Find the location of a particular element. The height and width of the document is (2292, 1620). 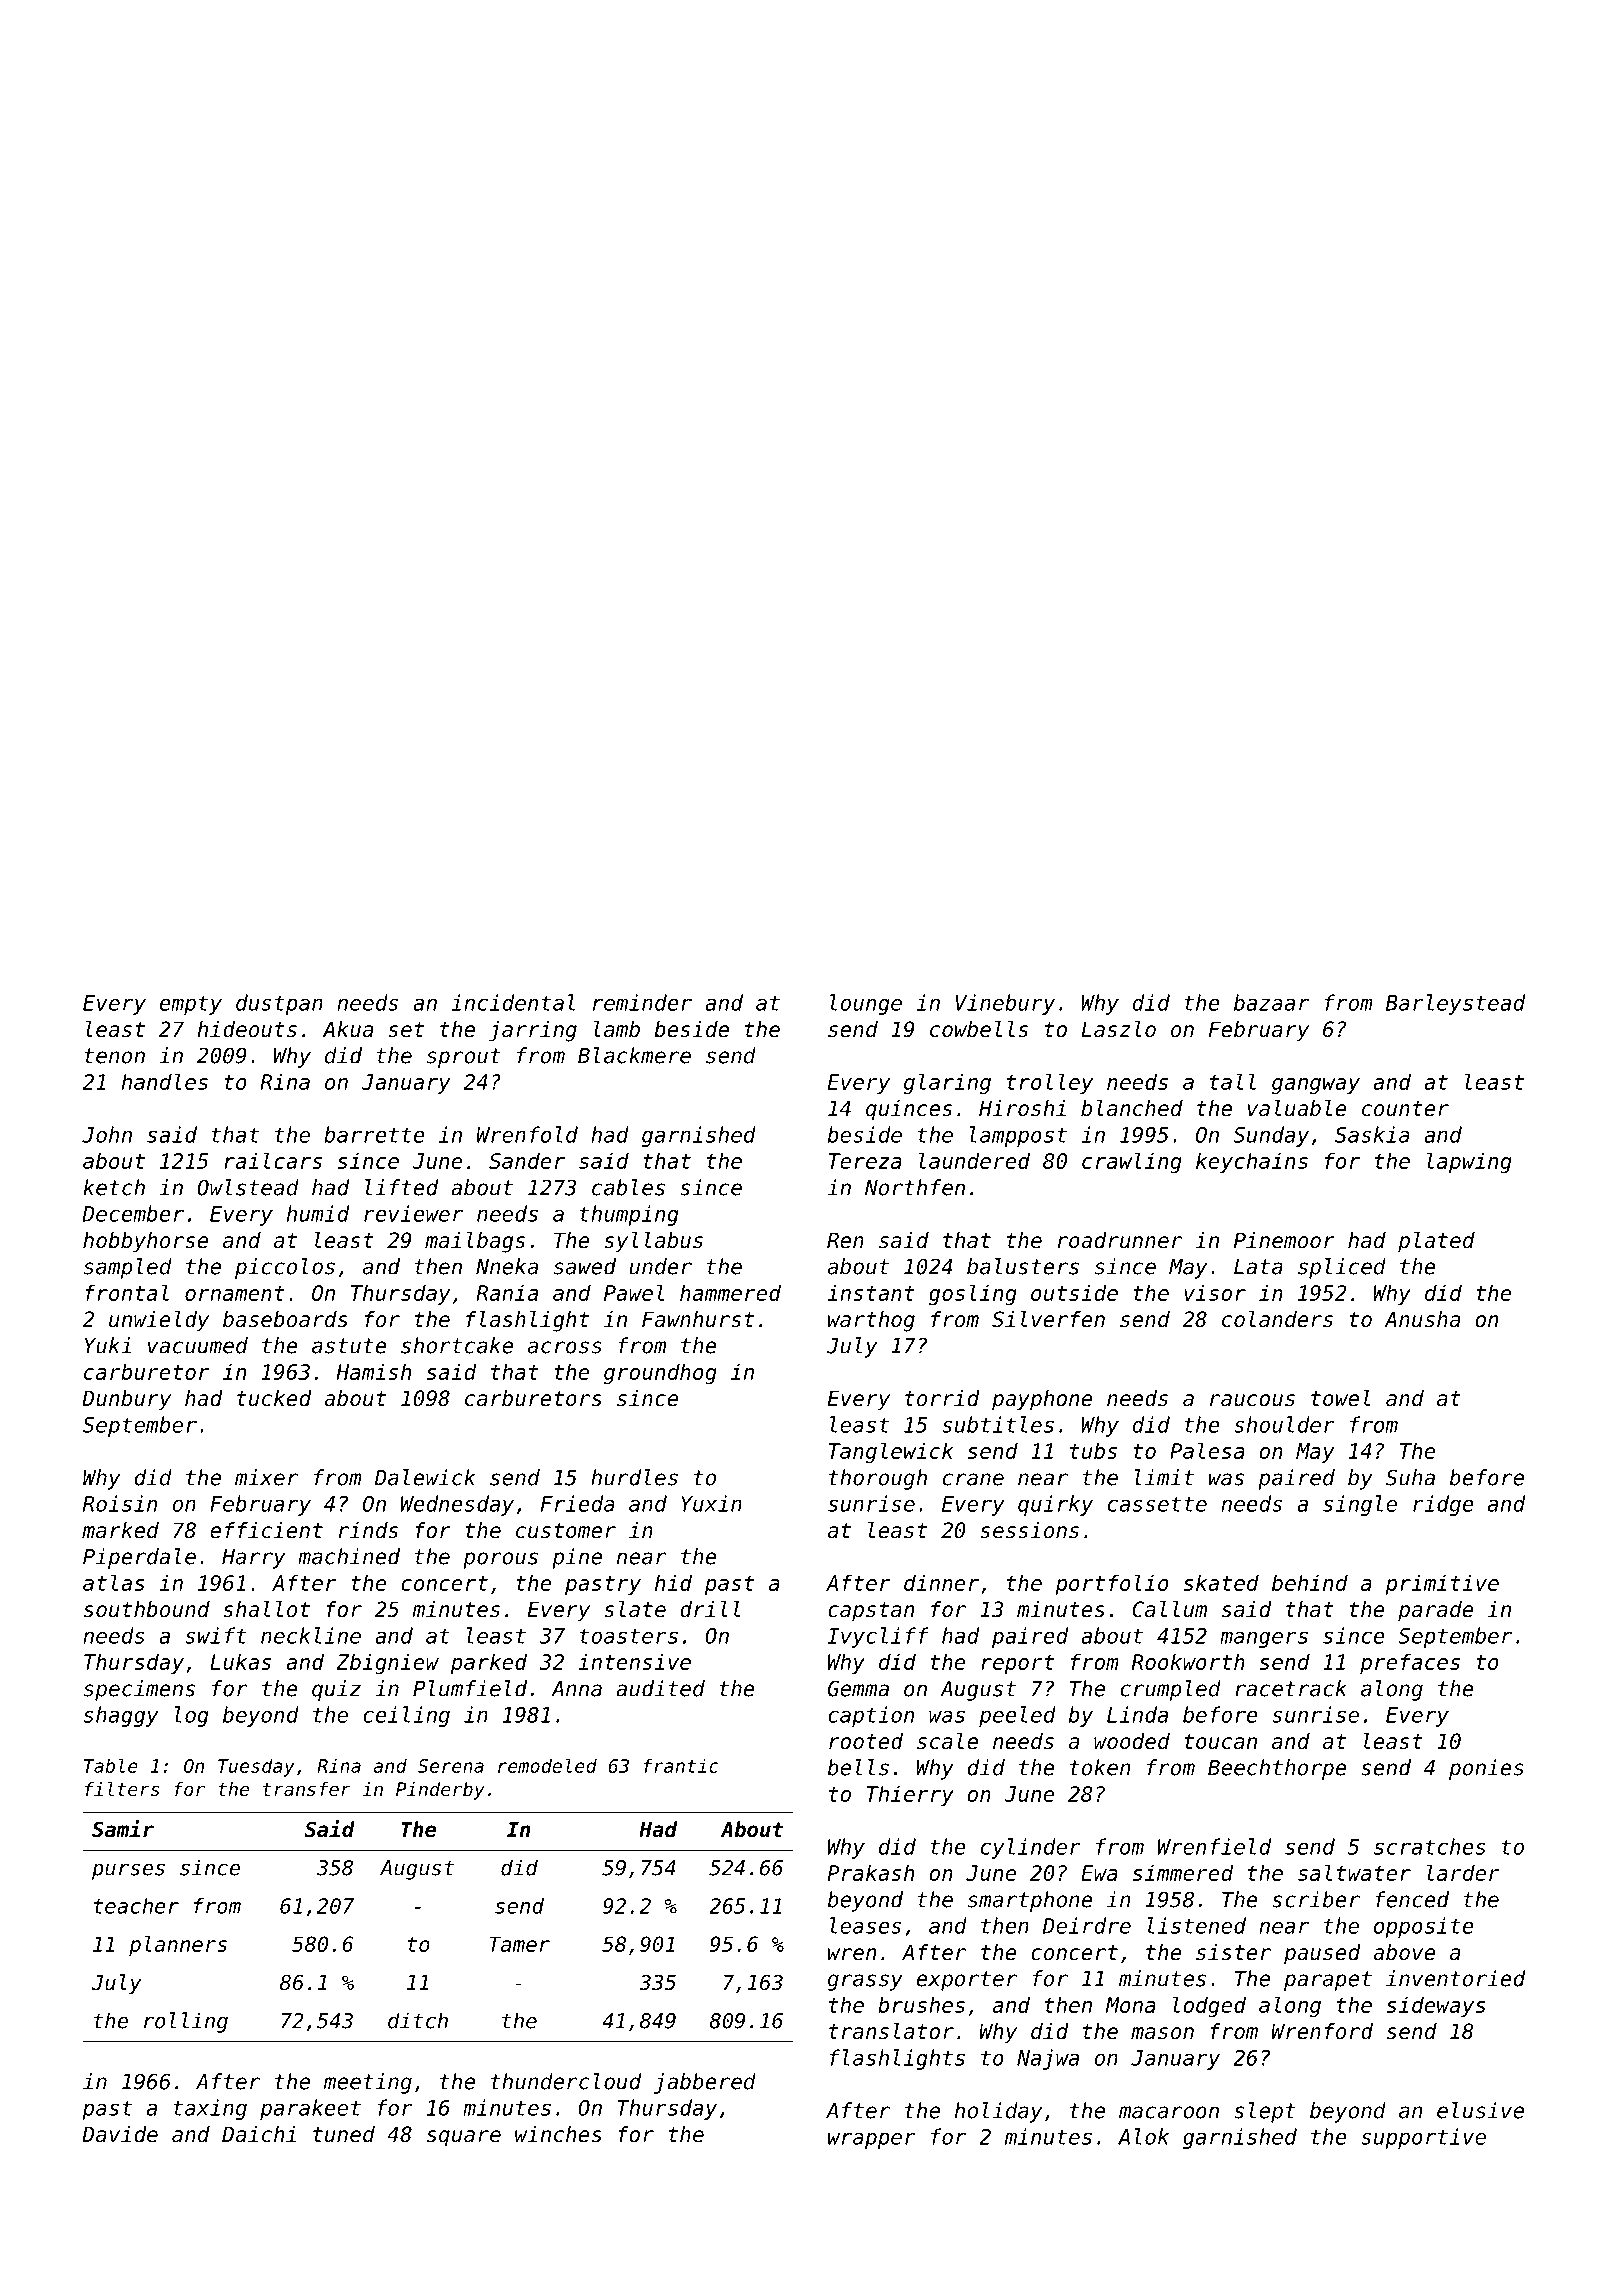

tall is located at coordinates (1233, 1081).
